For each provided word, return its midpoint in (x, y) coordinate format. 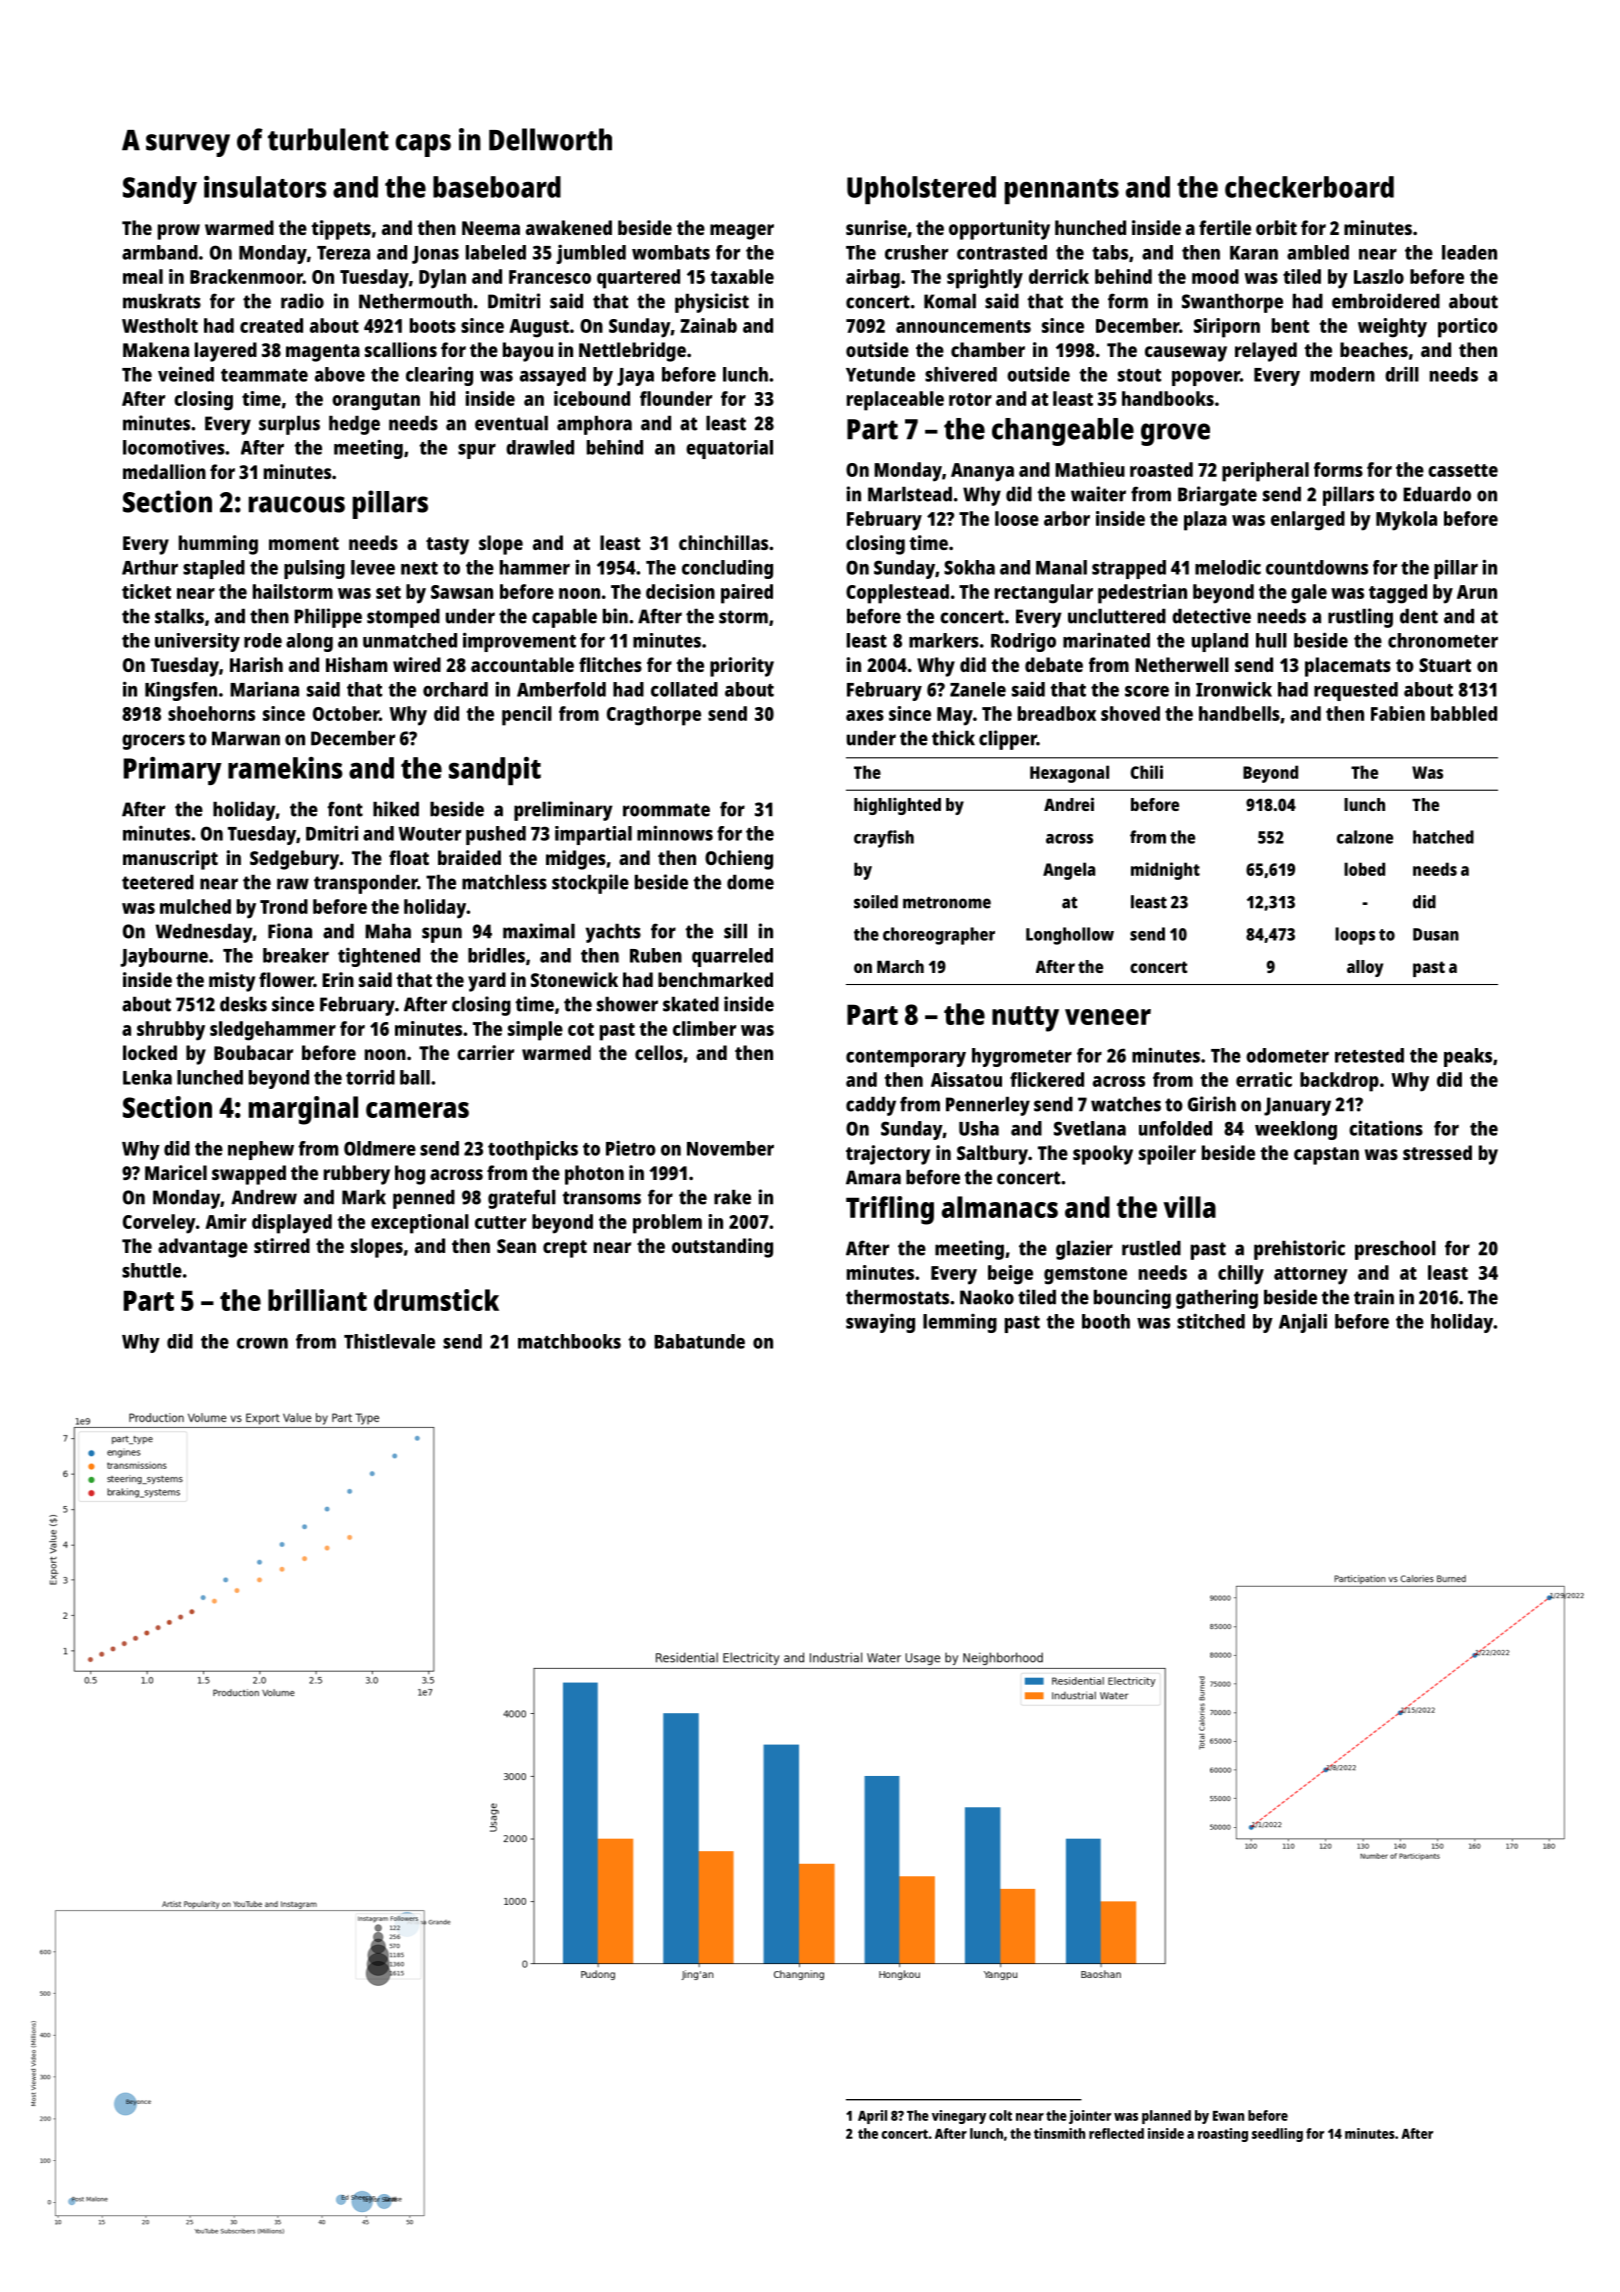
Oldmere (380, 1148)
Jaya (635, 377)
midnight (1165, 871)
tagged (1398, 594)
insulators (265, 187)
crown (262, 1343)
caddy (871, 1106)
